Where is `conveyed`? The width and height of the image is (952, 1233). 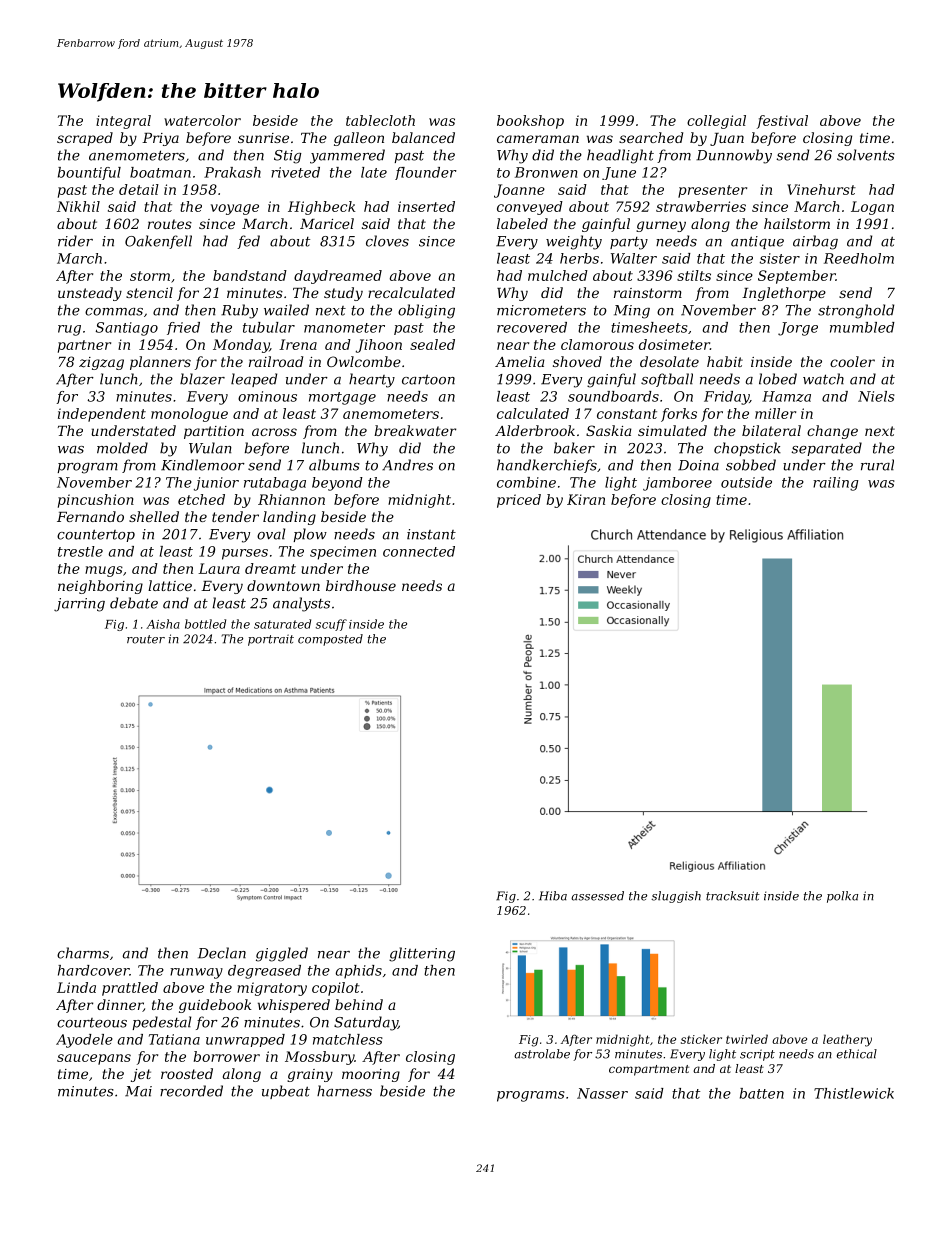
conveyed is located at coordinates (530, 208).
